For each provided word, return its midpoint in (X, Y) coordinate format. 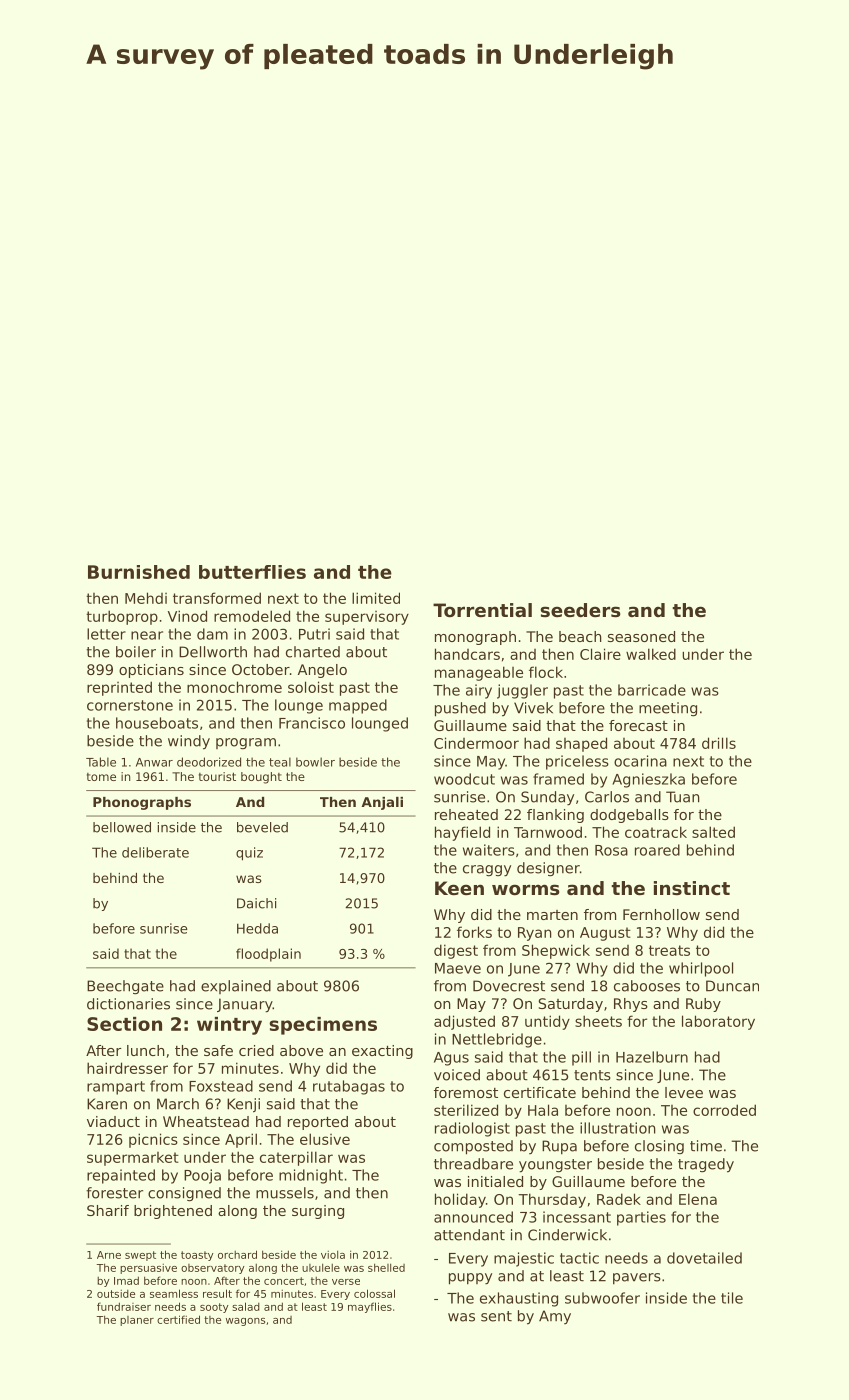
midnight (311, 1176)
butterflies (252, 572)
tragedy (706, 1165)
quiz (249, 854)
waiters (489, 850)
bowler (315, 762)
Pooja (202, 1176)
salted (713, 832)
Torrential (482, 610)
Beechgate (125, 987)
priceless (577, 762)
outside (116, 1294)
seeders (580, 610)
